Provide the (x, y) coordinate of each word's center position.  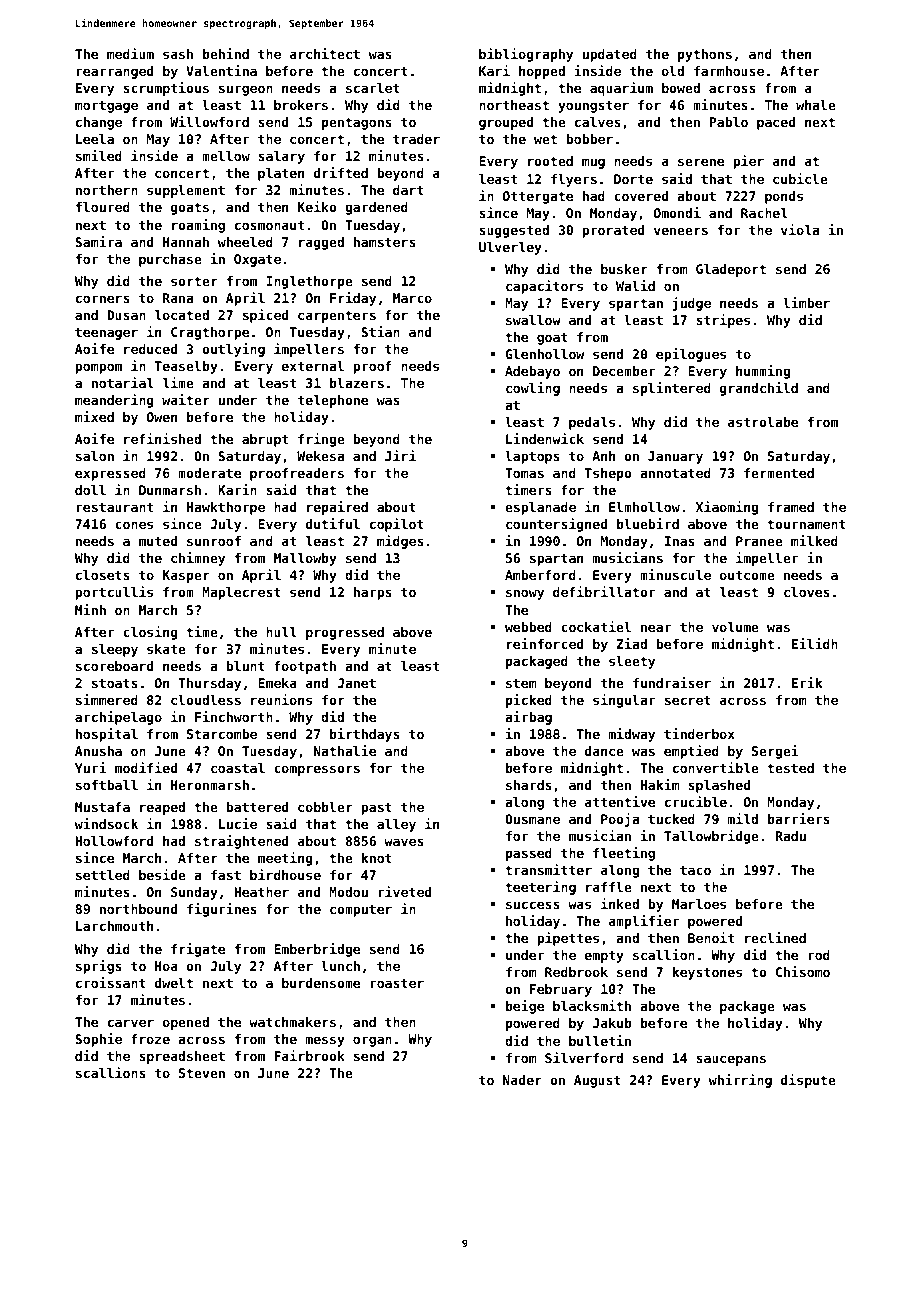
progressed (345, 633)
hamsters (385, 242)
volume (735, 627)
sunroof (214, 541)
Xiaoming (727, 508)
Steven (202, 1073)
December (624, 371)
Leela (95, 139)
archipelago (118, 718)
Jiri (400, 455)
